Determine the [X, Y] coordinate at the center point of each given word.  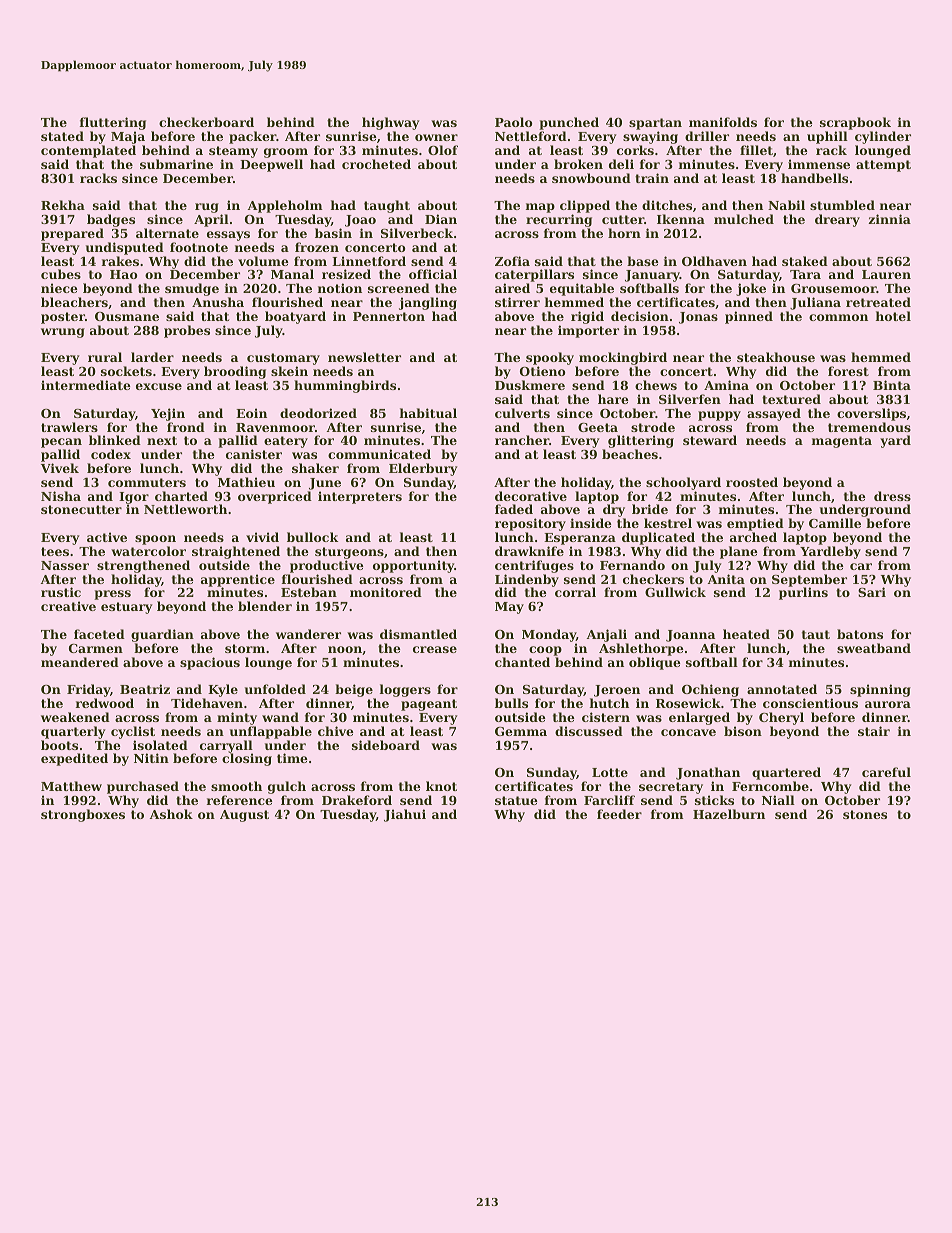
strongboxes [83, 815]
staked [805, 261]
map [540, 208]
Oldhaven [714, 261]
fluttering [113, 123]
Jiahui [405, 815]
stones [865, 814]
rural [105, 357]
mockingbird [623, 358]
